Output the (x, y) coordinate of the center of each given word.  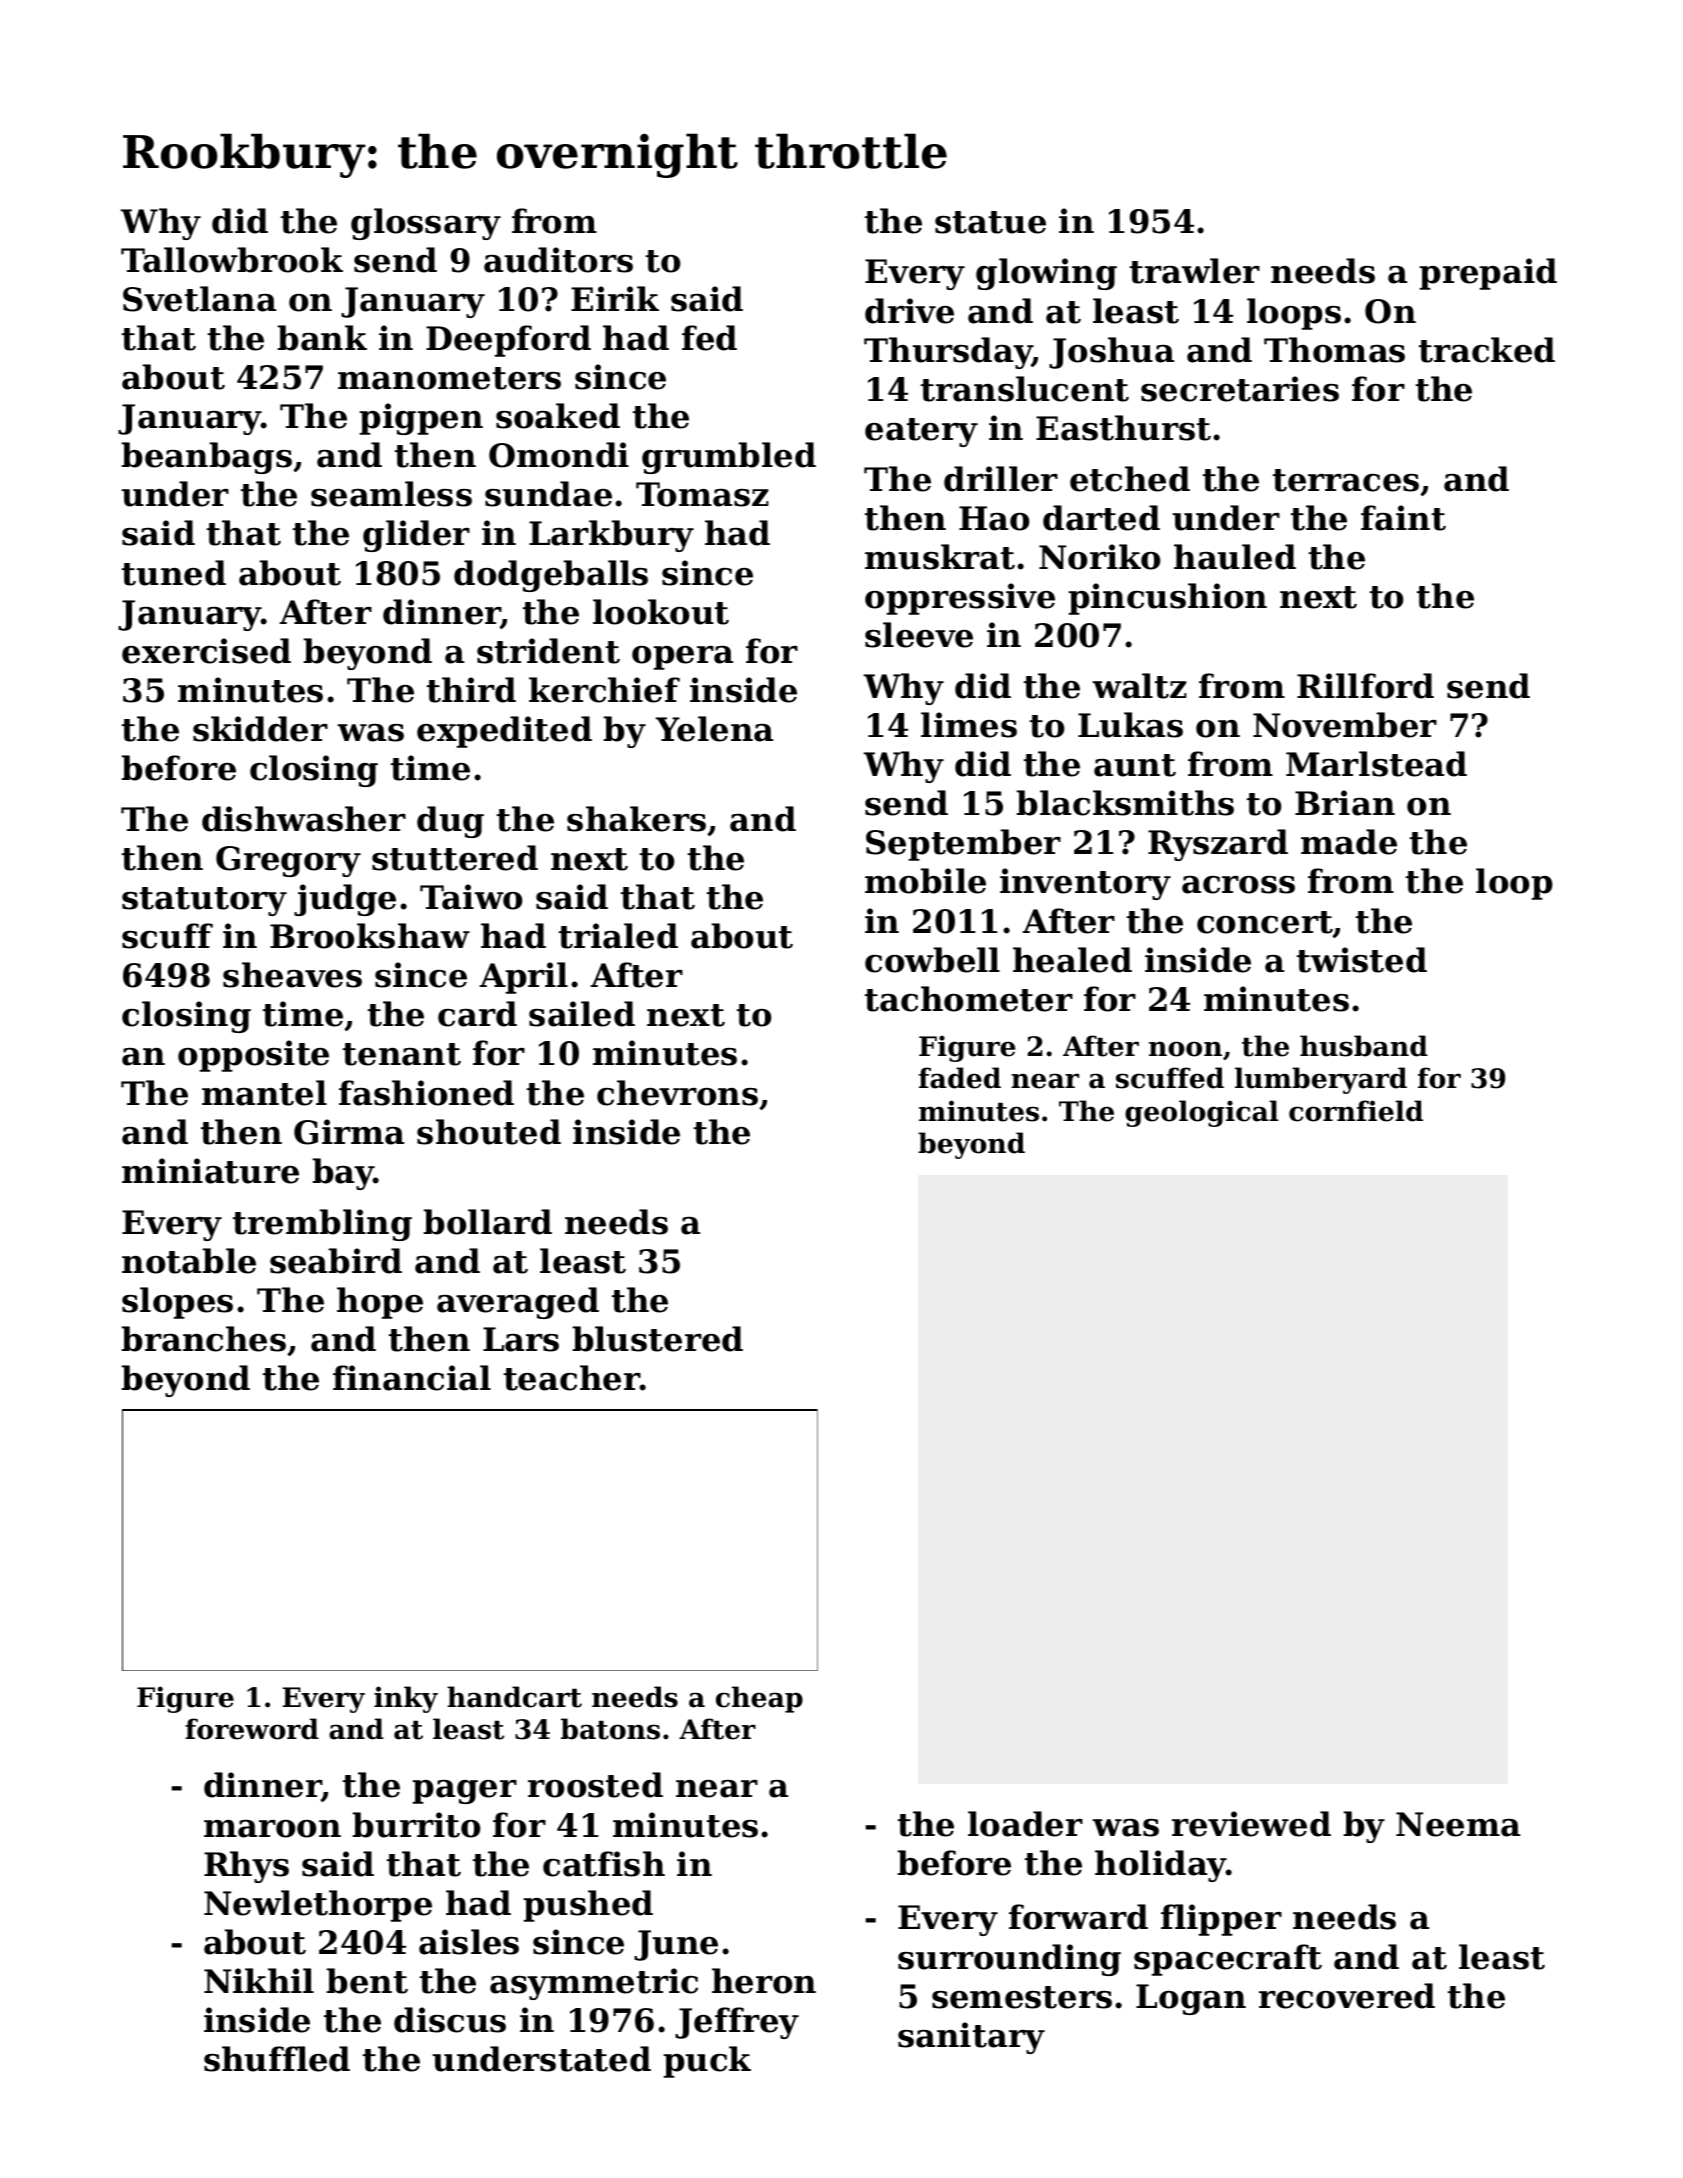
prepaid (1488, 274)
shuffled (277, 2059)
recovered (1347, 1996)
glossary (426, 224)
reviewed (1251, 1824)
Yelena (714, 729)
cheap (759, 1699)
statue (990, 222)
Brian (1345, 803)
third (471, 690)
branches (203, 1339)
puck (707, 2062)
